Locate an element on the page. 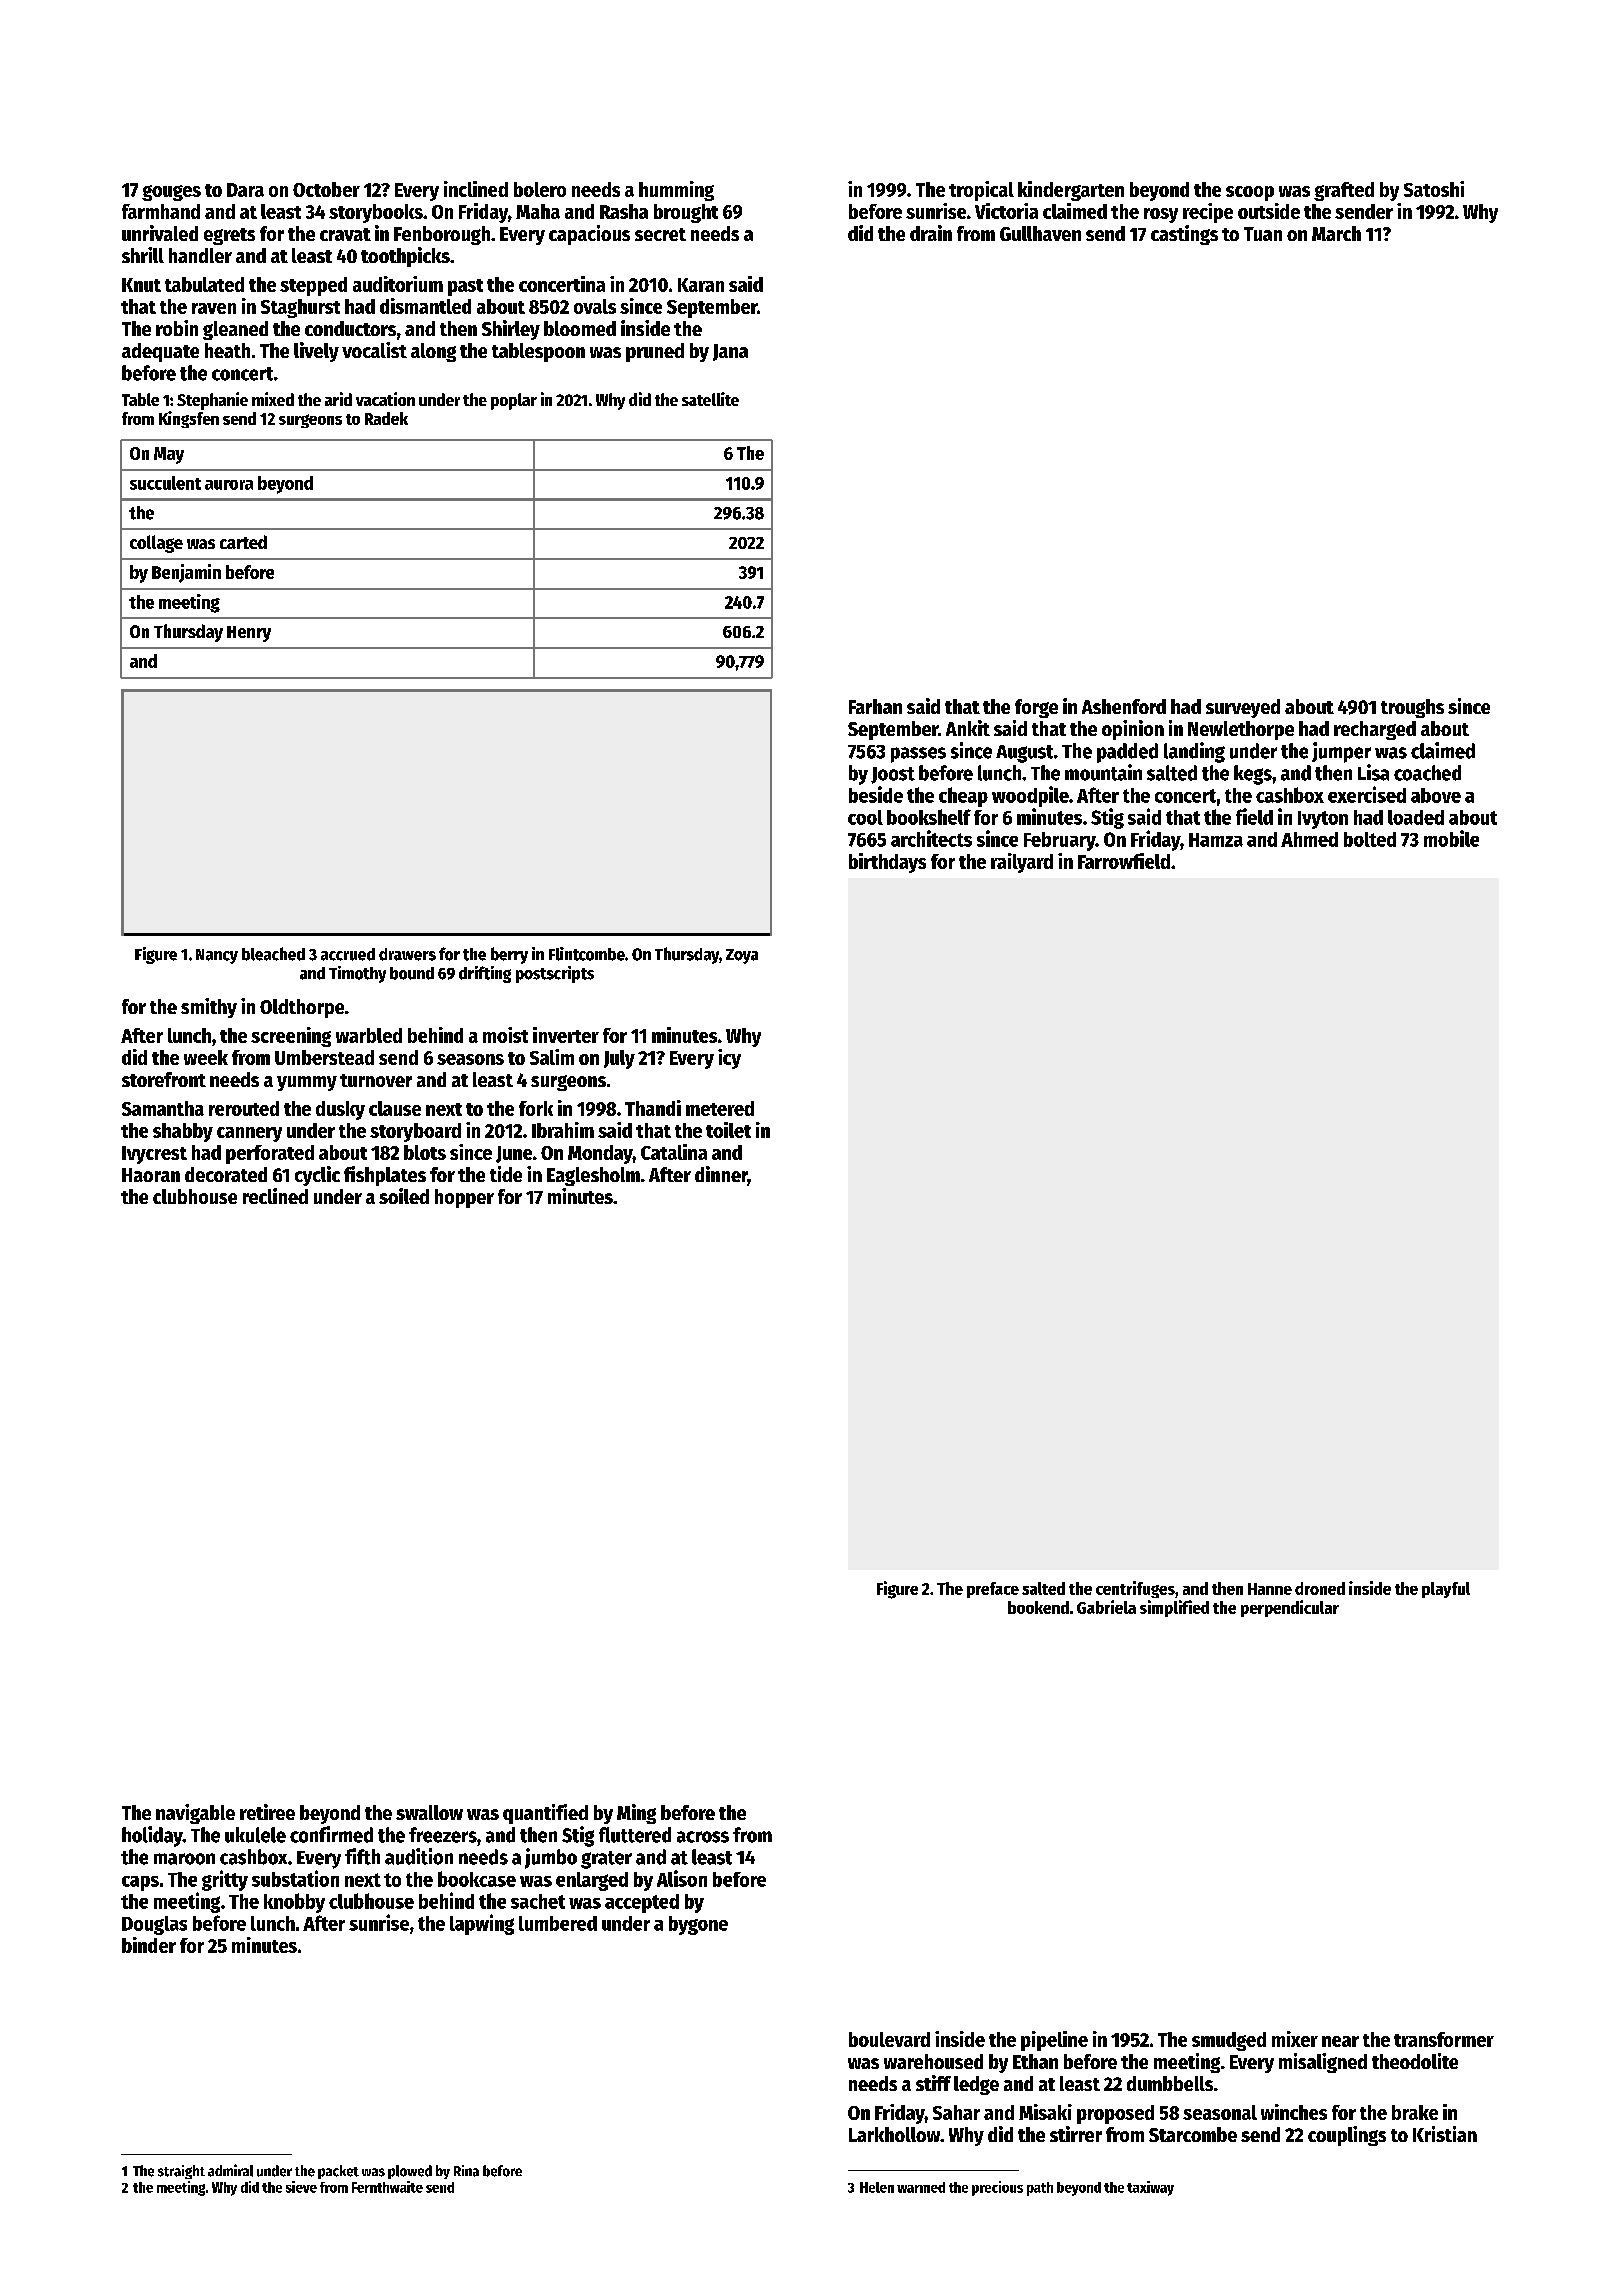 This page has width=1620, height=2292. surveyed is located at coordinates (1243, 708).
